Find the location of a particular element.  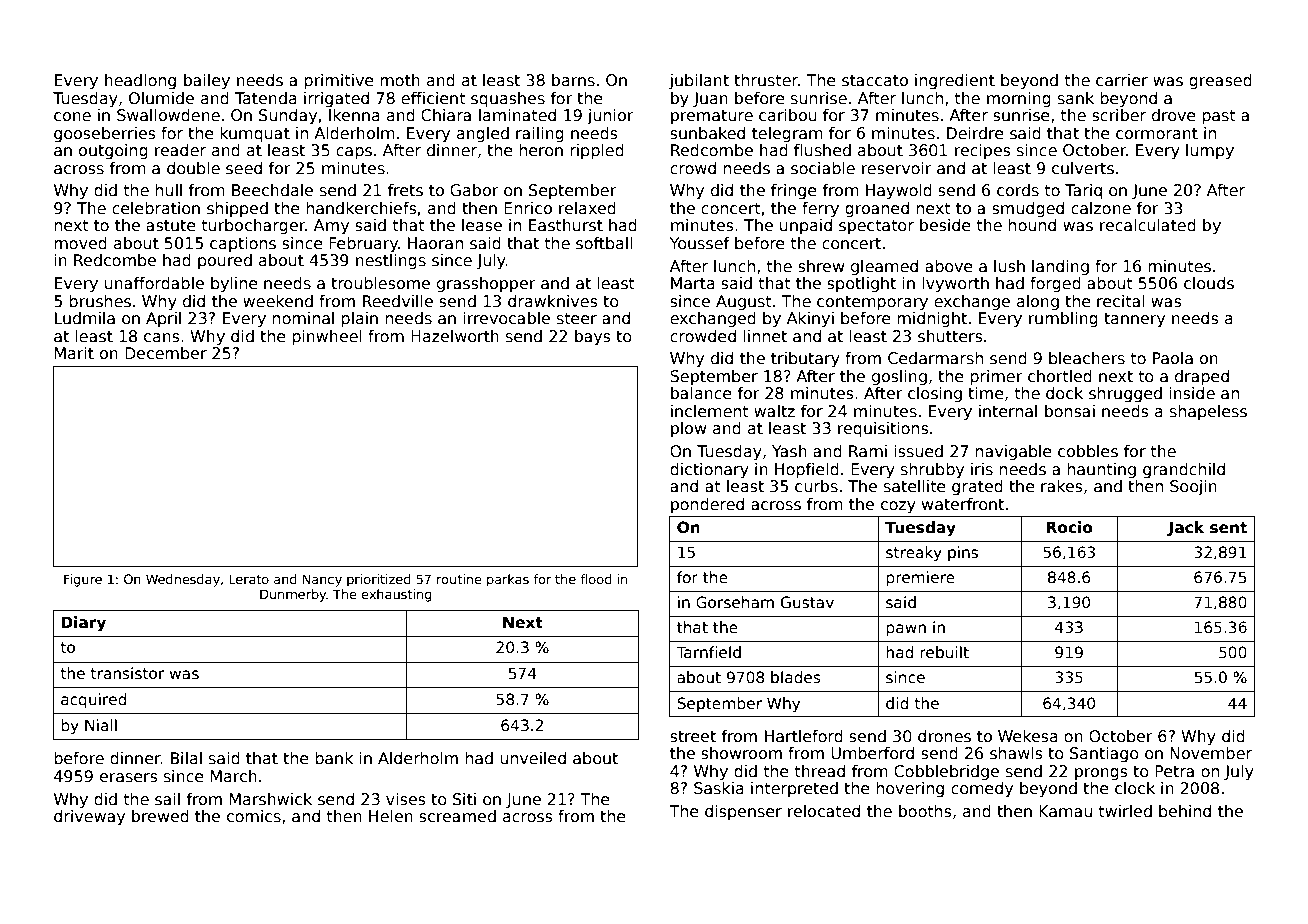

April is located at coordinates (163, 319).
